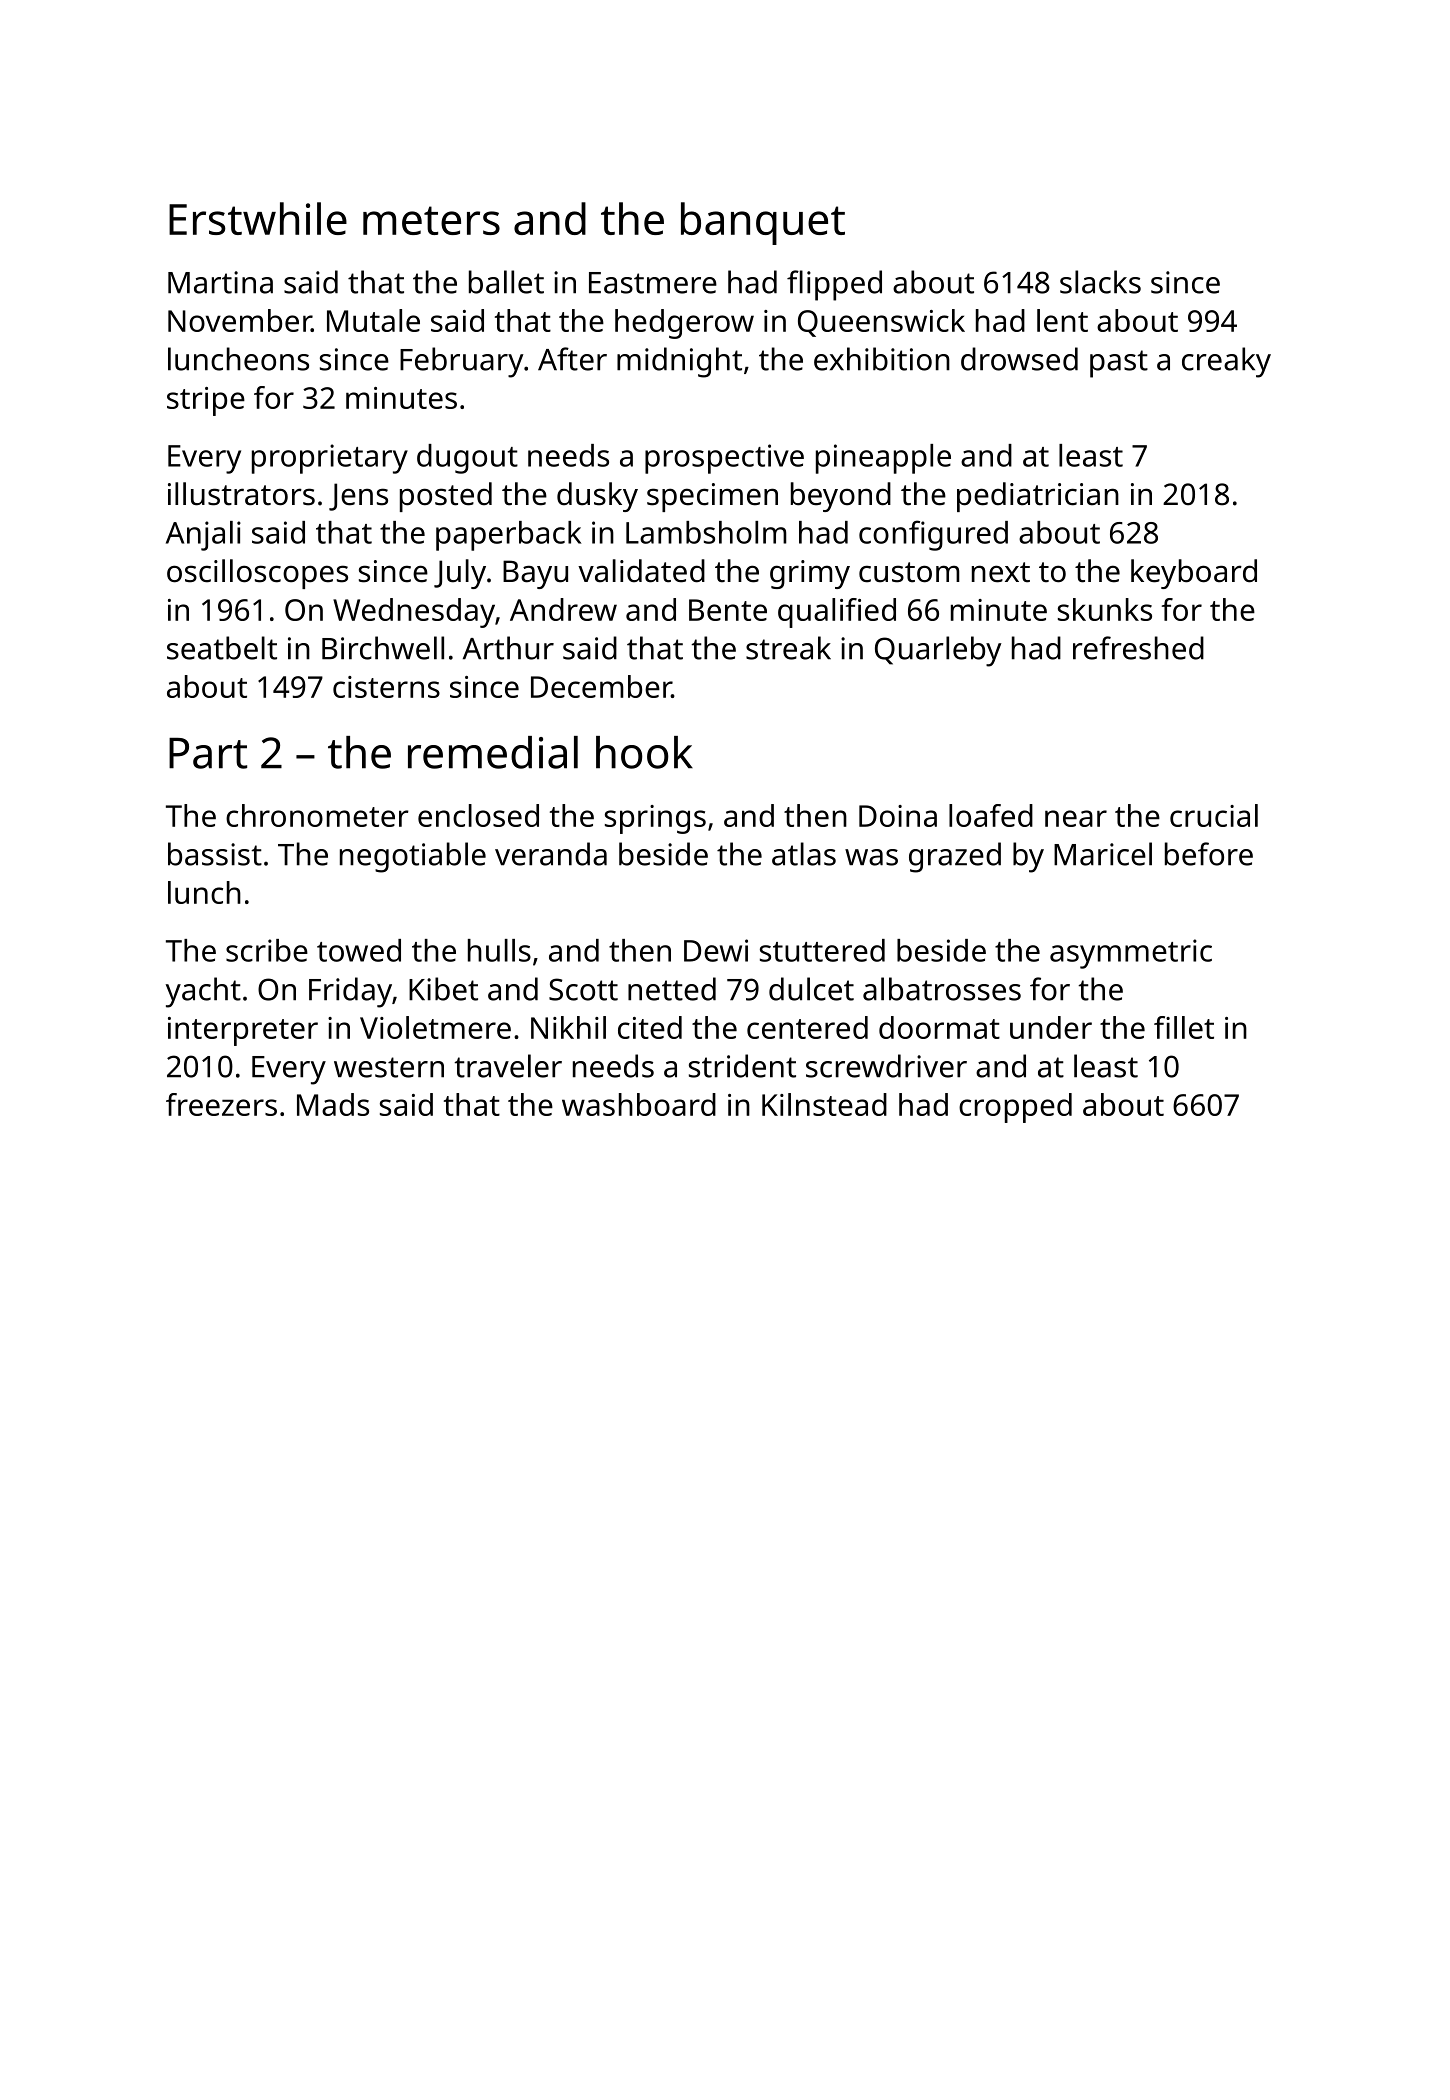  Describe the element at coordinates (243, 1031) in the screenshot. I see `interpreter` at that location.
